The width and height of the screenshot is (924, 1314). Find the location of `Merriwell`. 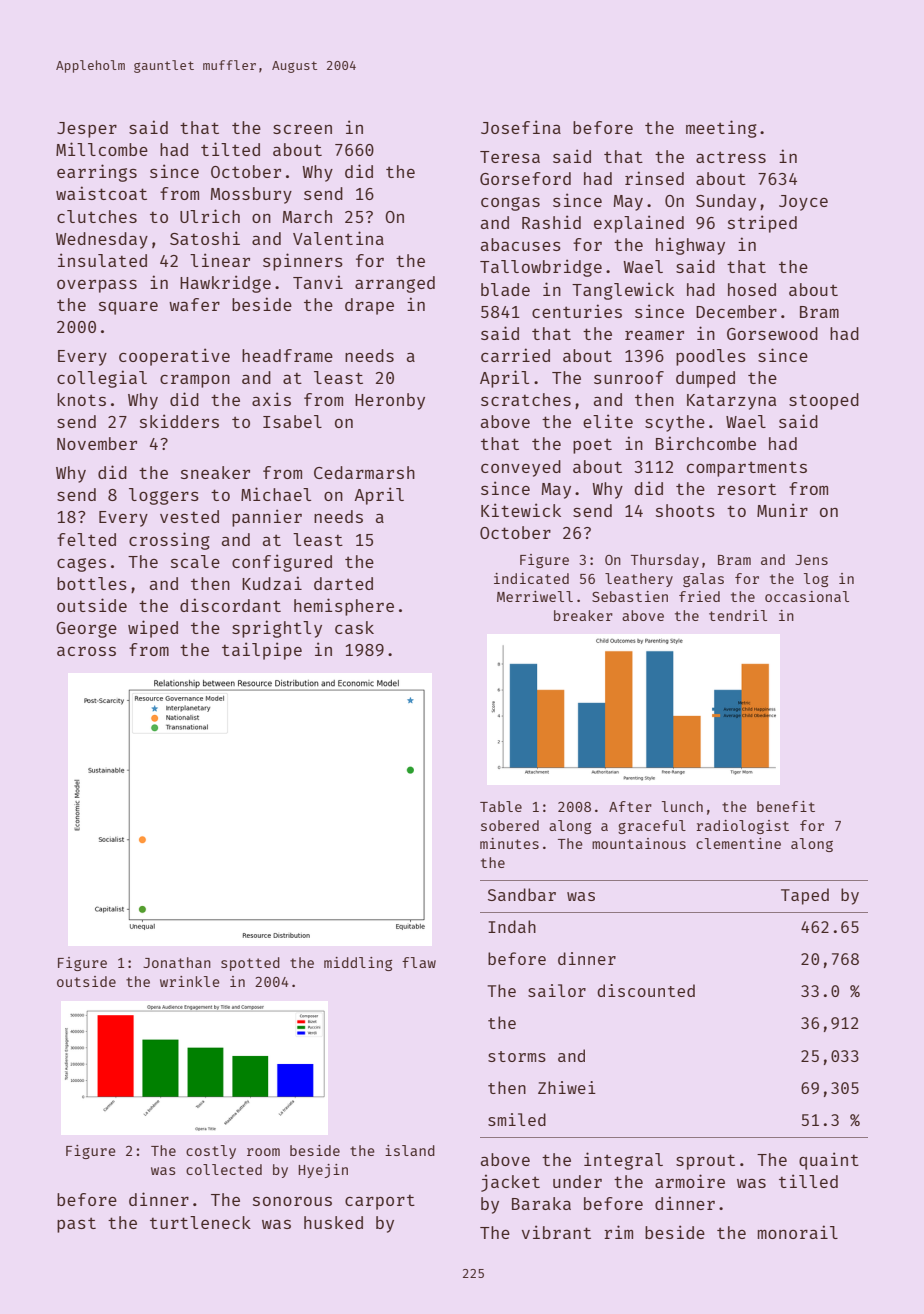

Merriwell is located at coordinates (535, 596).
